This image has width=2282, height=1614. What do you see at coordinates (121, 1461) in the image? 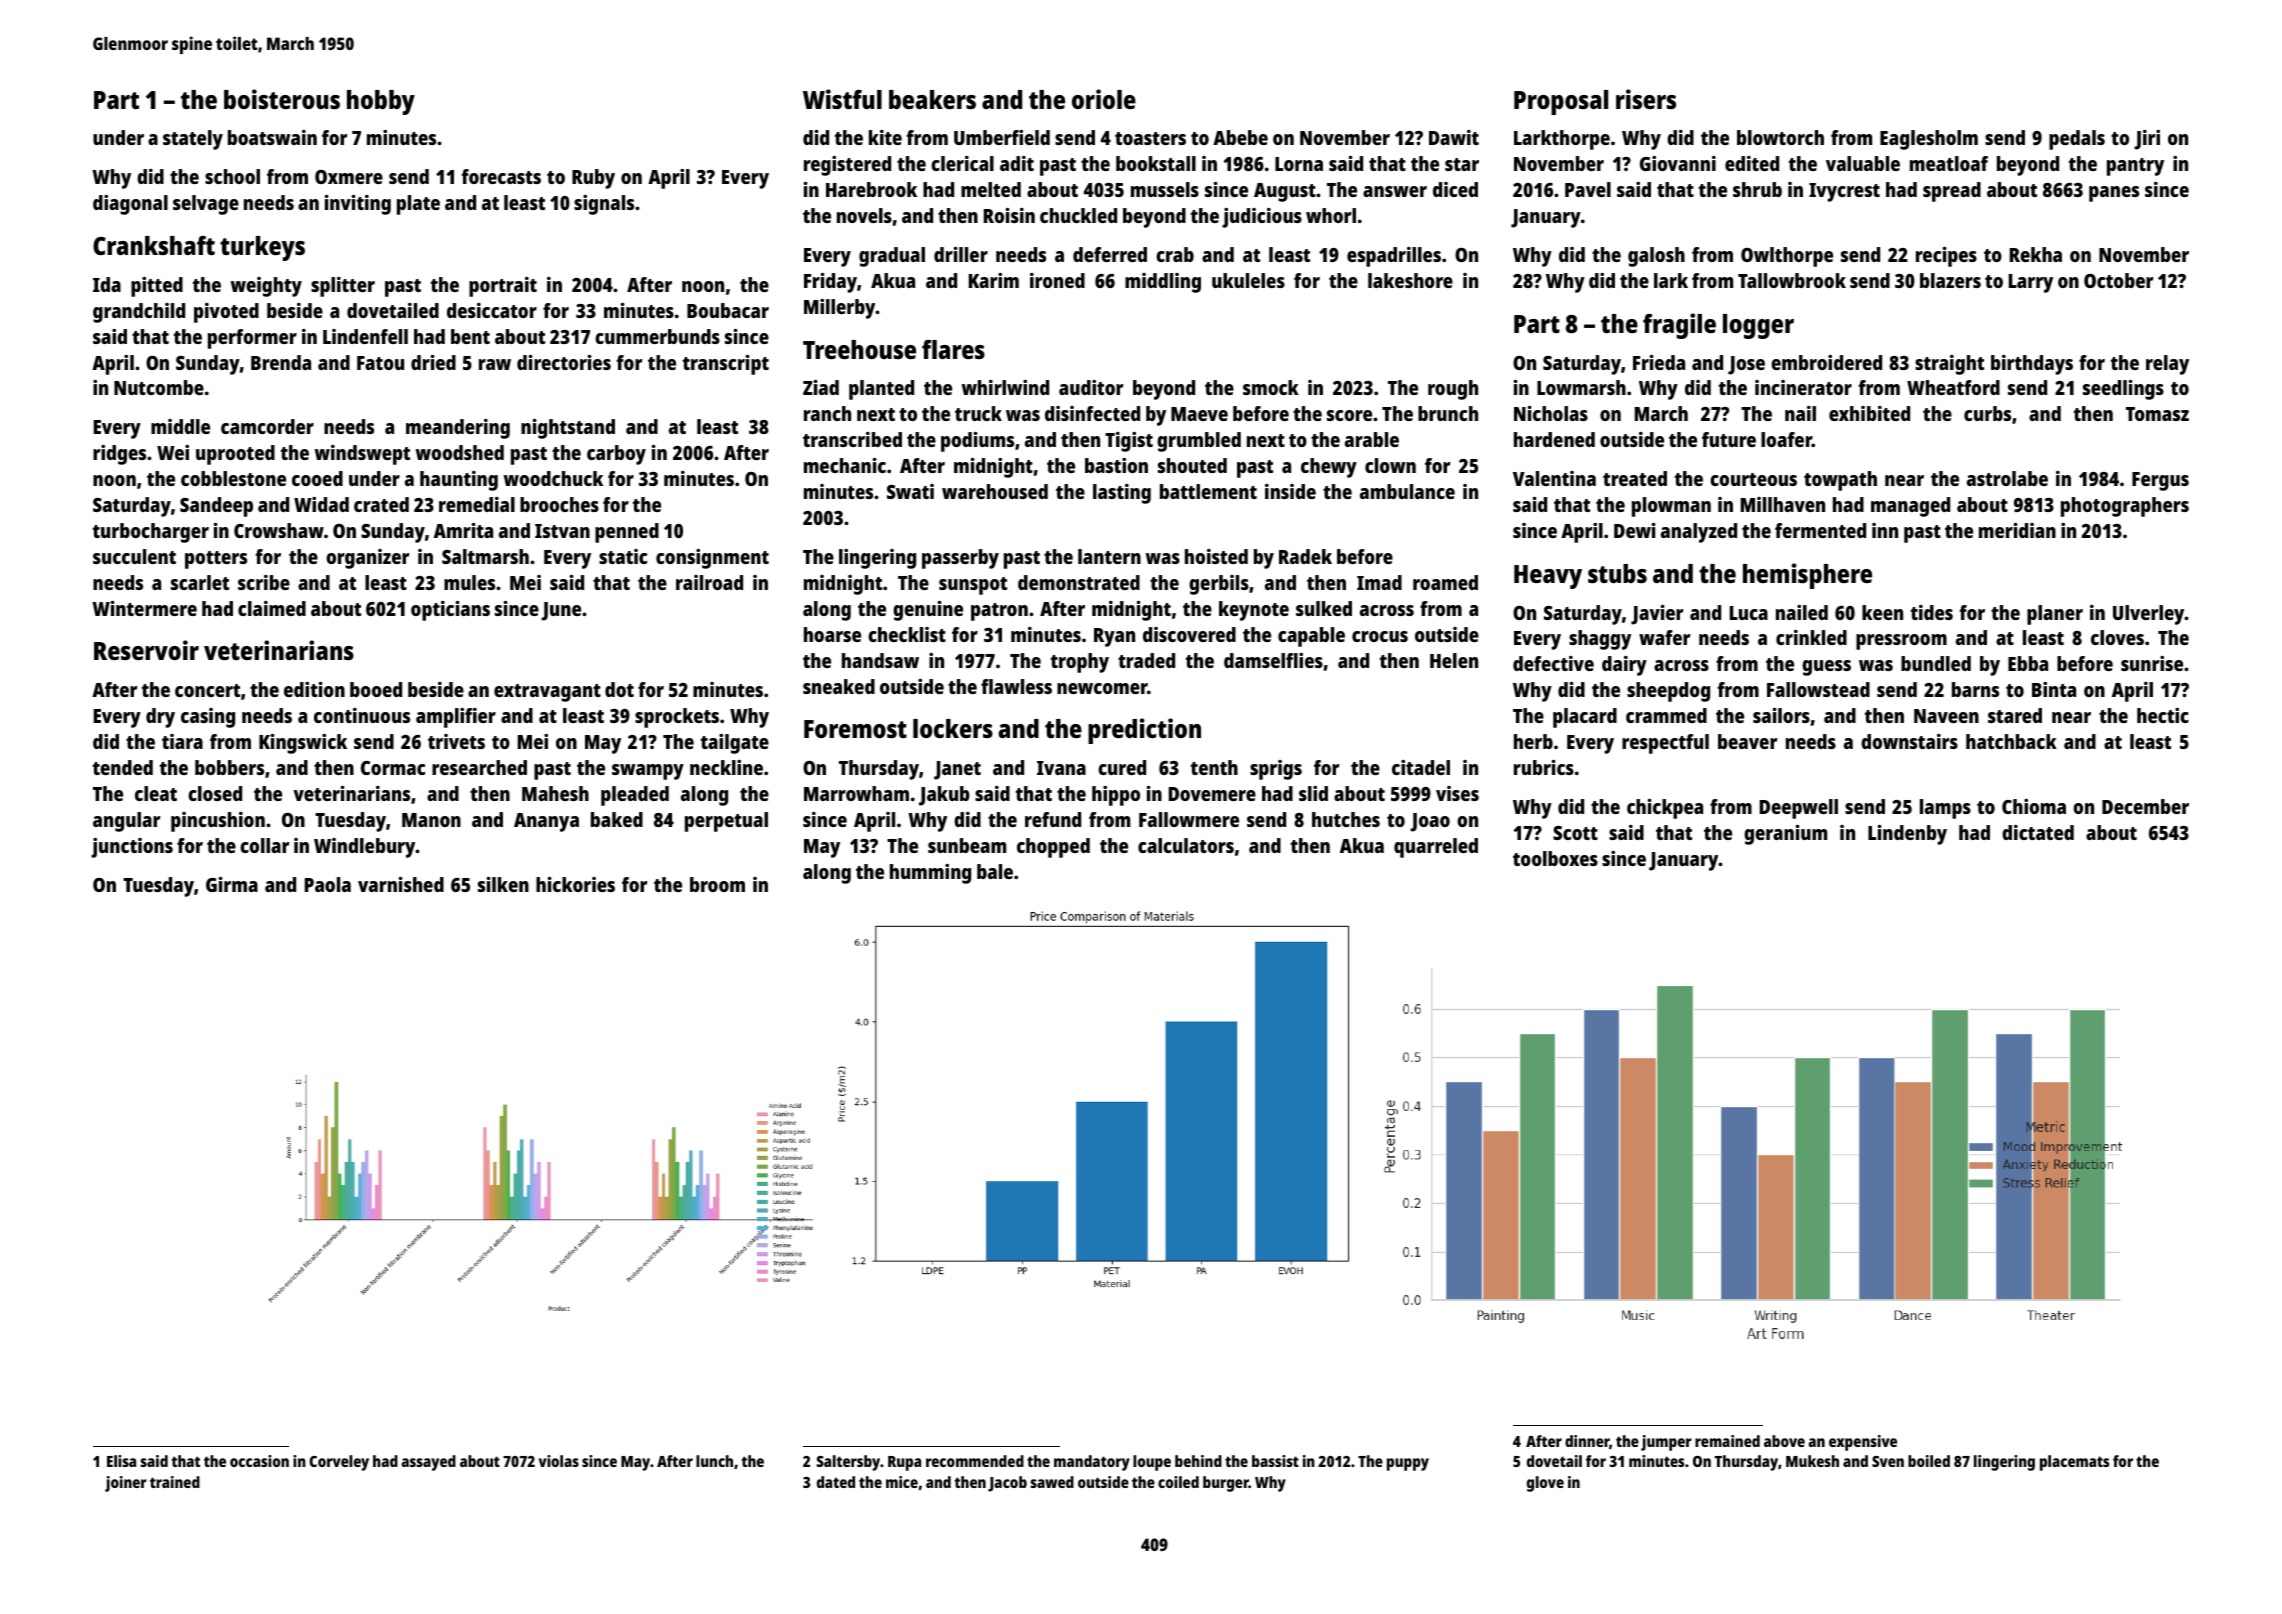
I see `Elisa` at bounding box center [121, 1461].
